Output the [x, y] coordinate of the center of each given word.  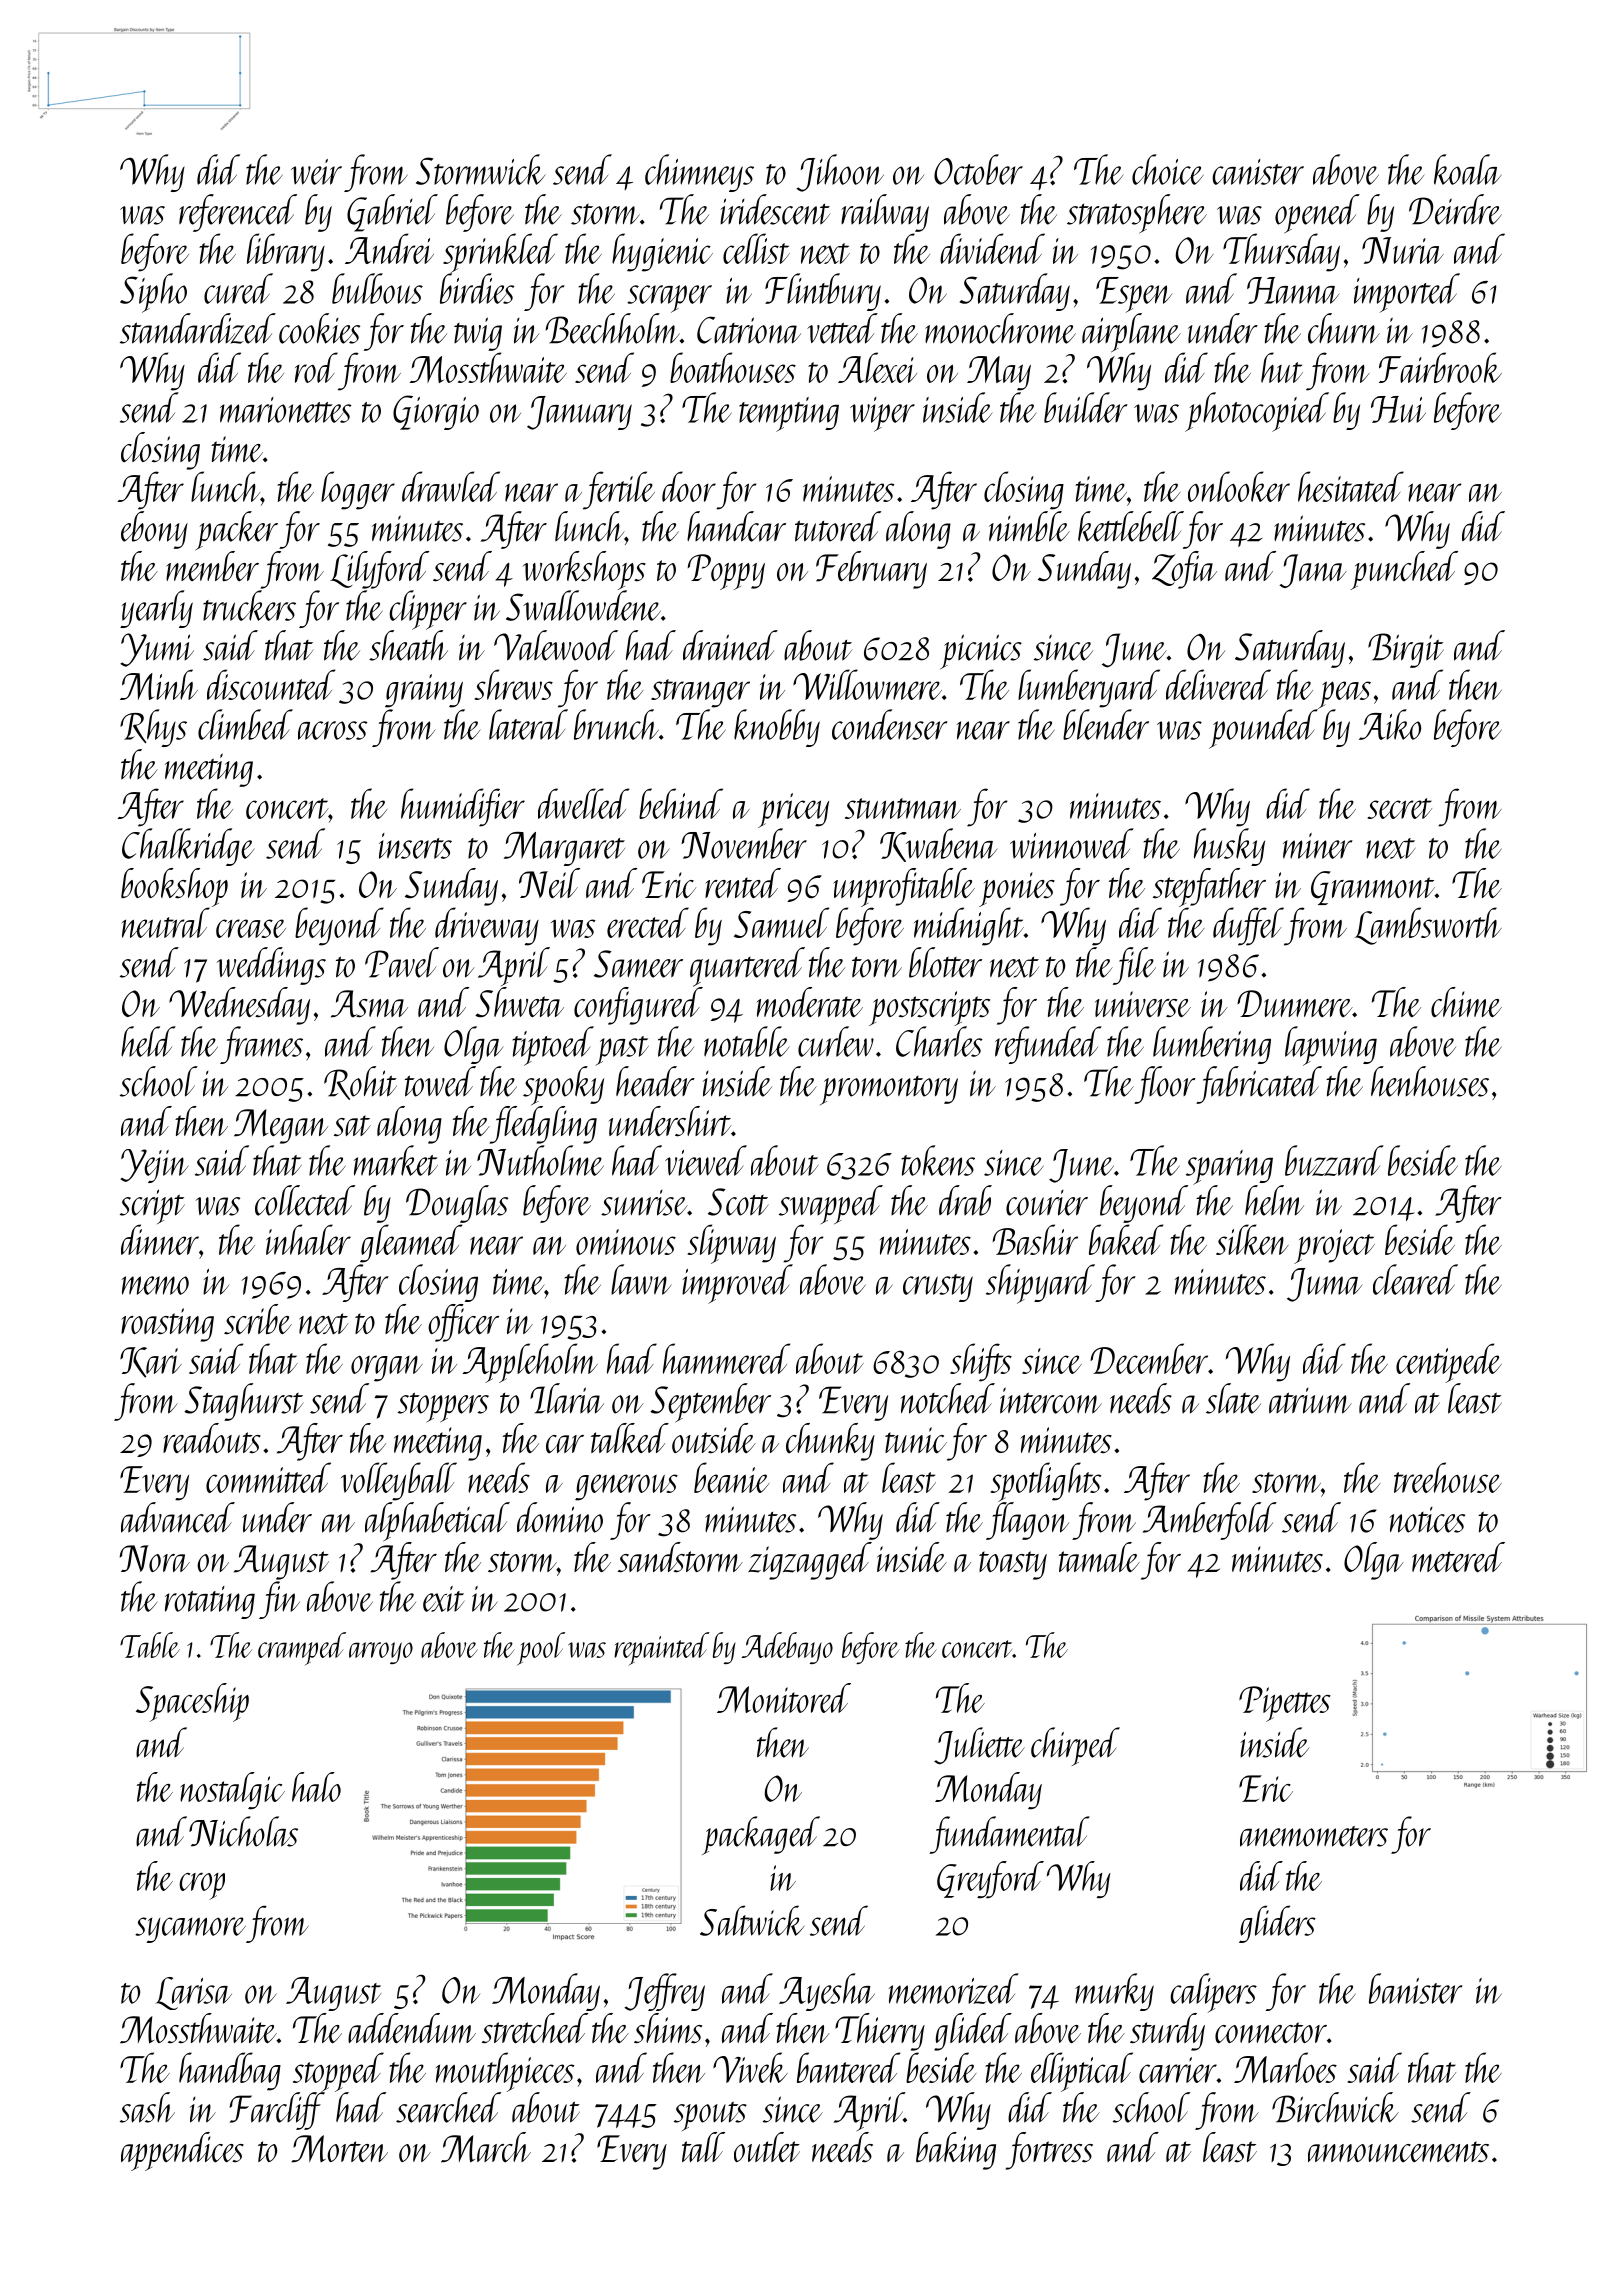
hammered [726, 1358]
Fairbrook [1440, 367]
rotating [210, 1602]
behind [681, 803]
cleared [1415, 1279]
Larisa [193, 1993]
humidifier [463, 807]
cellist [756, 248]
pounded [1263, 729]
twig [478, 334]
